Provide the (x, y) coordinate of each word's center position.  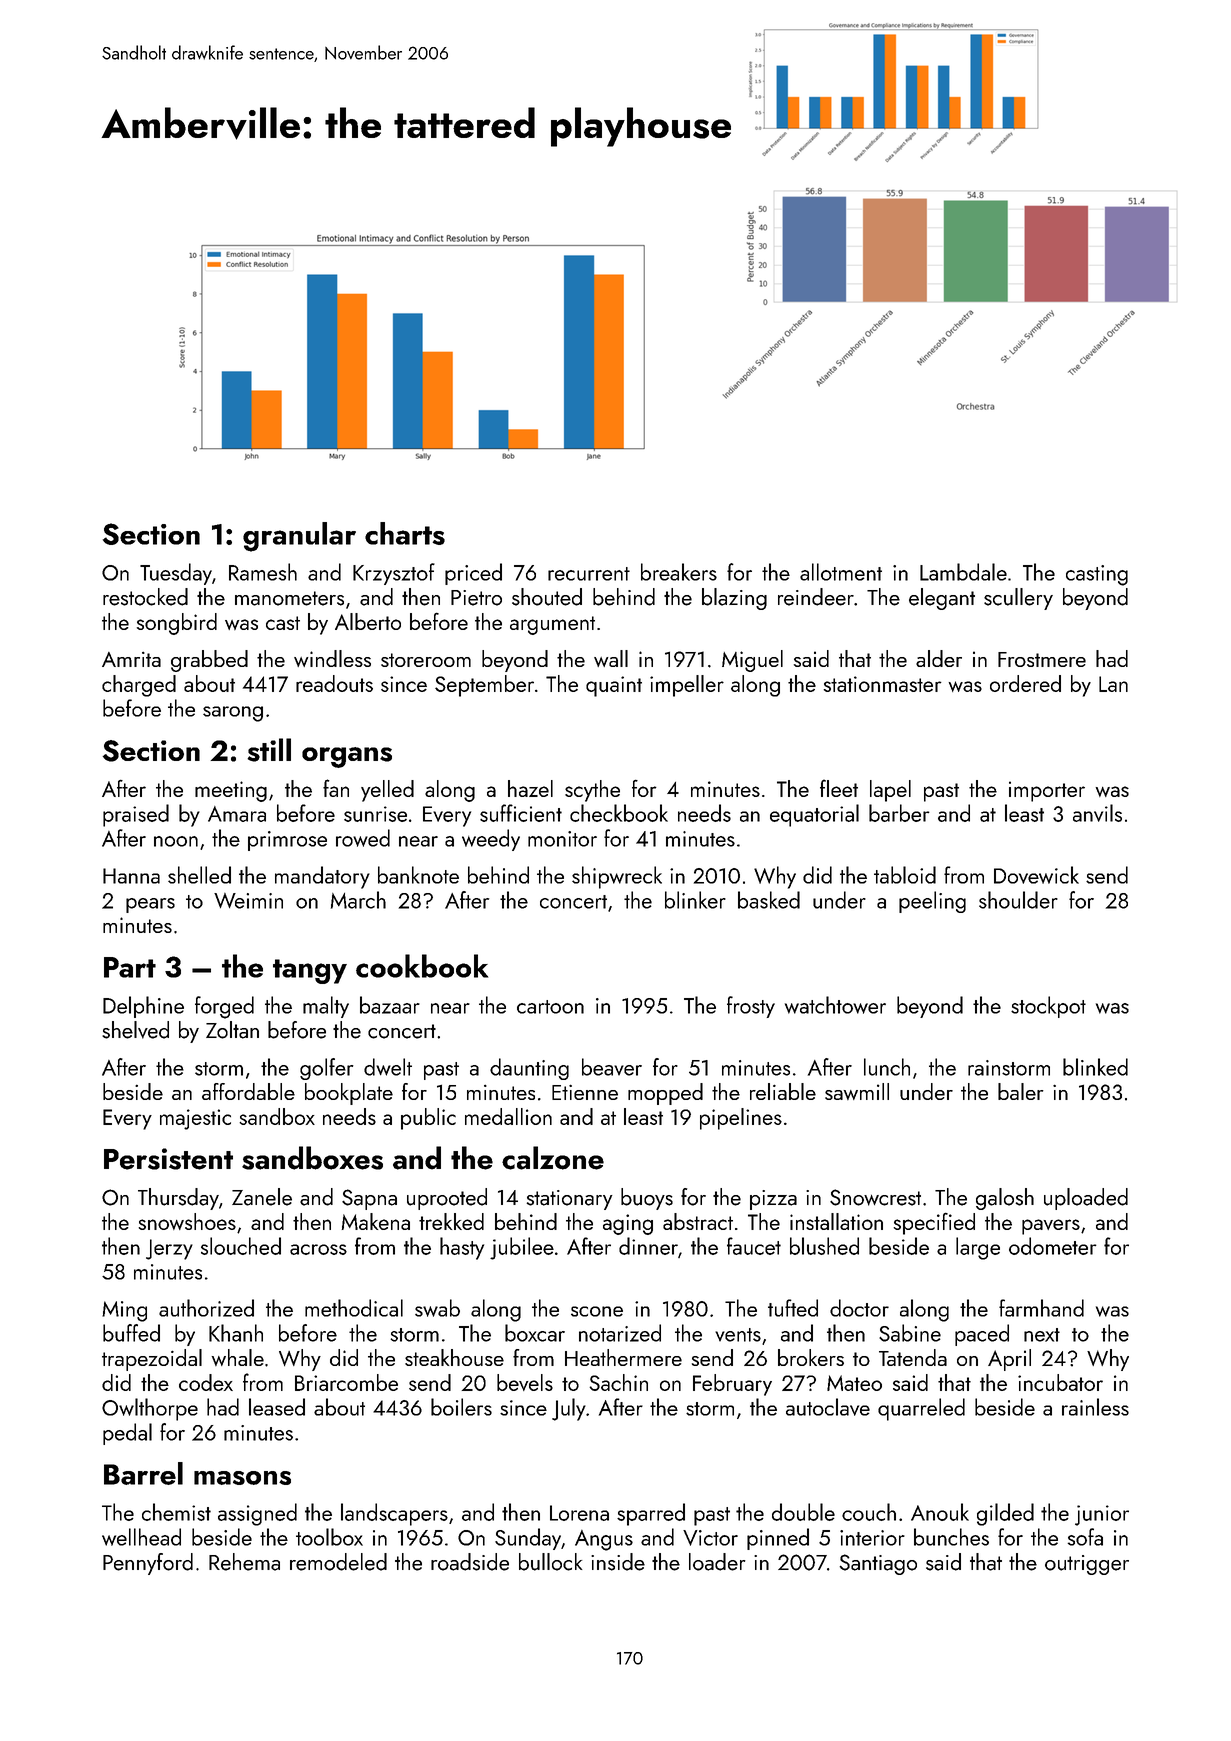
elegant (942, 599)
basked (769, 900)
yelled (387, 791)
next (1042, 1335)
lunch (887, 1067)
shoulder (1018, 900)
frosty (751, 1007)
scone (597, 1311)
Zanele (262, 1197)
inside (618, 1562)
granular (299, 537)
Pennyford (148, 1564)
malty (326, 1007)
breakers (679, 572)
